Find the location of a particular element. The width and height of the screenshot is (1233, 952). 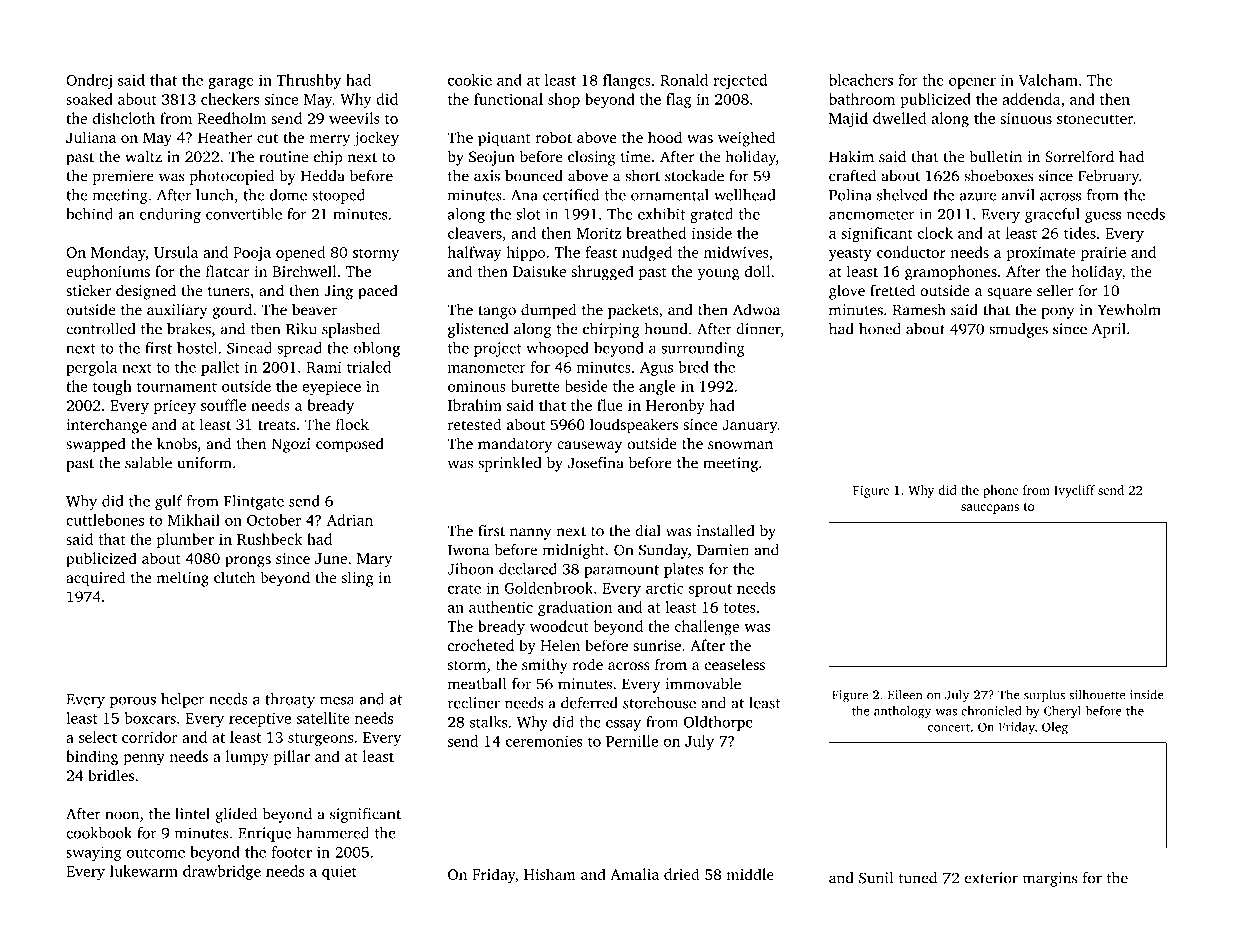

middle is located at coordinates (750, 874).
